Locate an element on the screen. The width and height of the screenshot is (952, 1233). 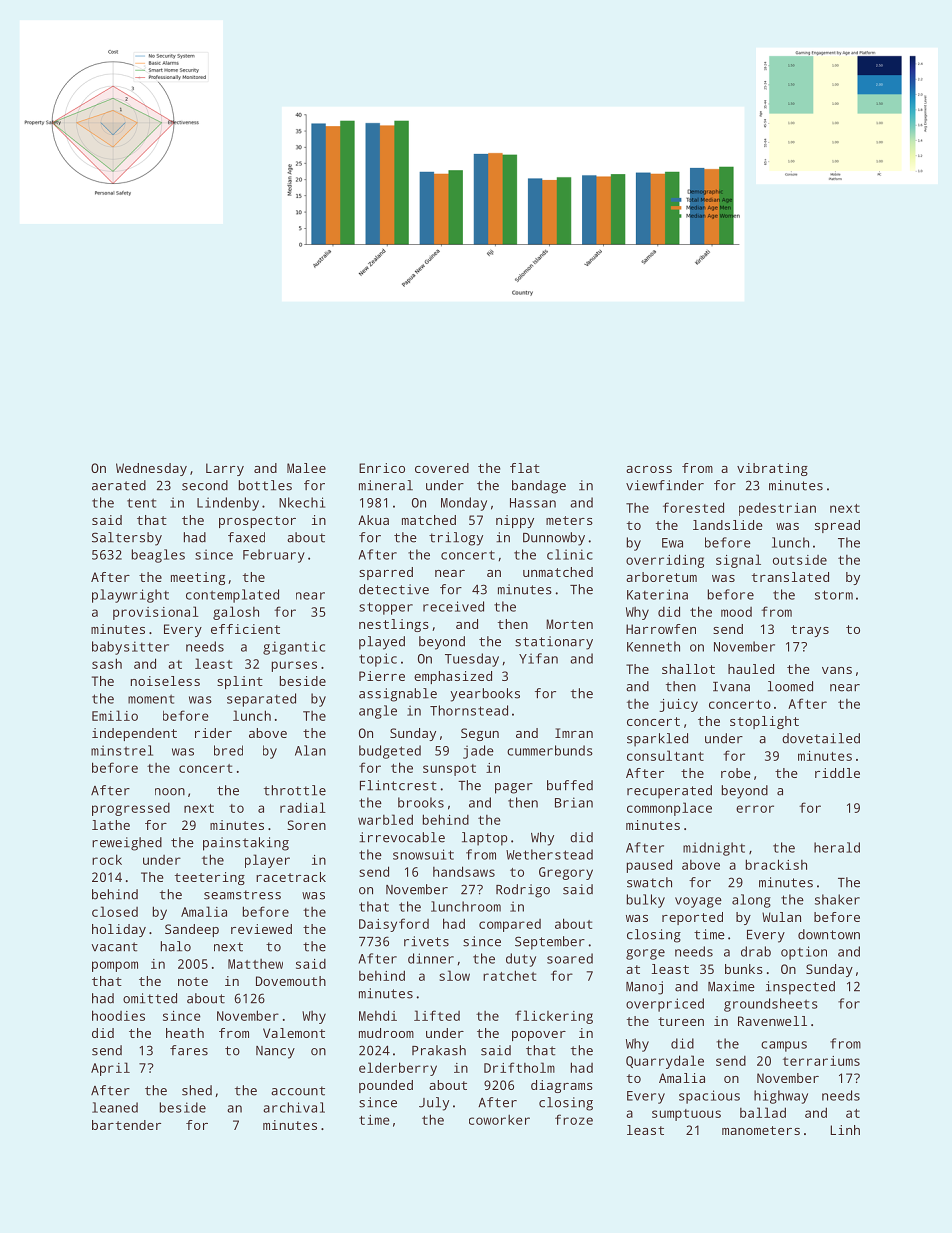
compared is located at coordinates (510, 925).
